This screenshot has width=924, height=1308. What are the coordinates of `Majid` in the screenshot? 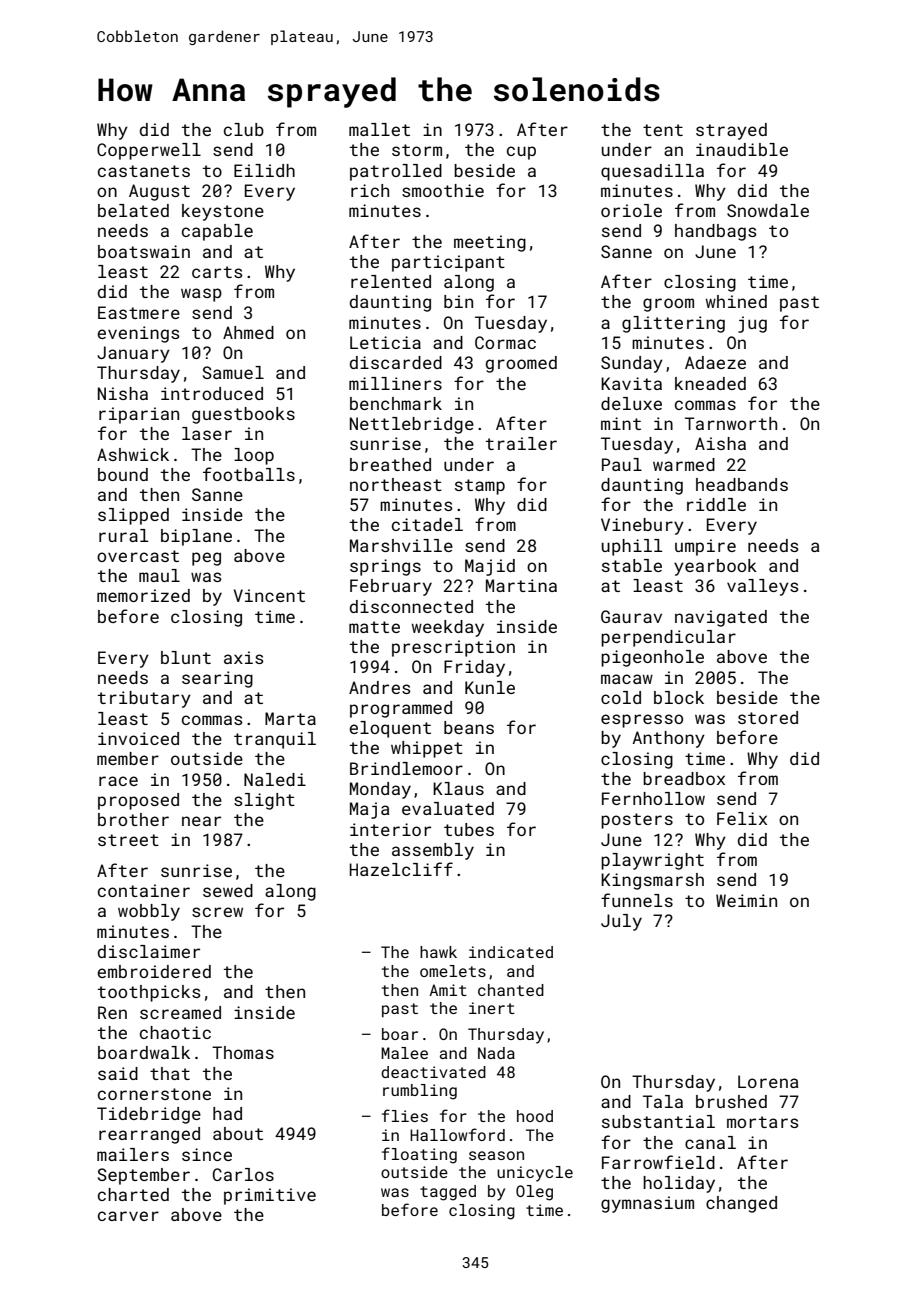 It's located at (490, 567).
